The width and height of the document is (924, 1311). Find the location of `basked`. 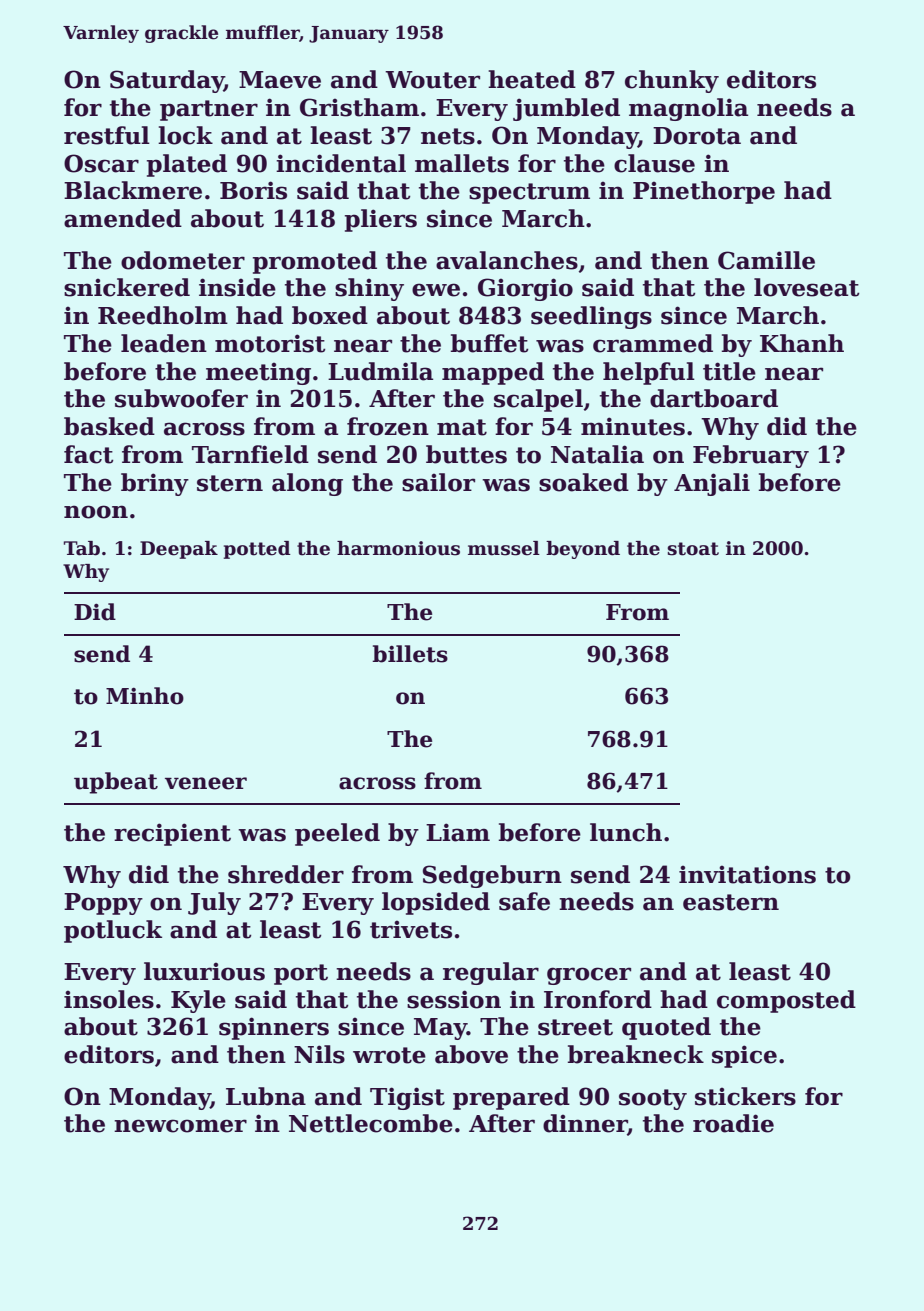

basked is located at coordinates (109, 426).
